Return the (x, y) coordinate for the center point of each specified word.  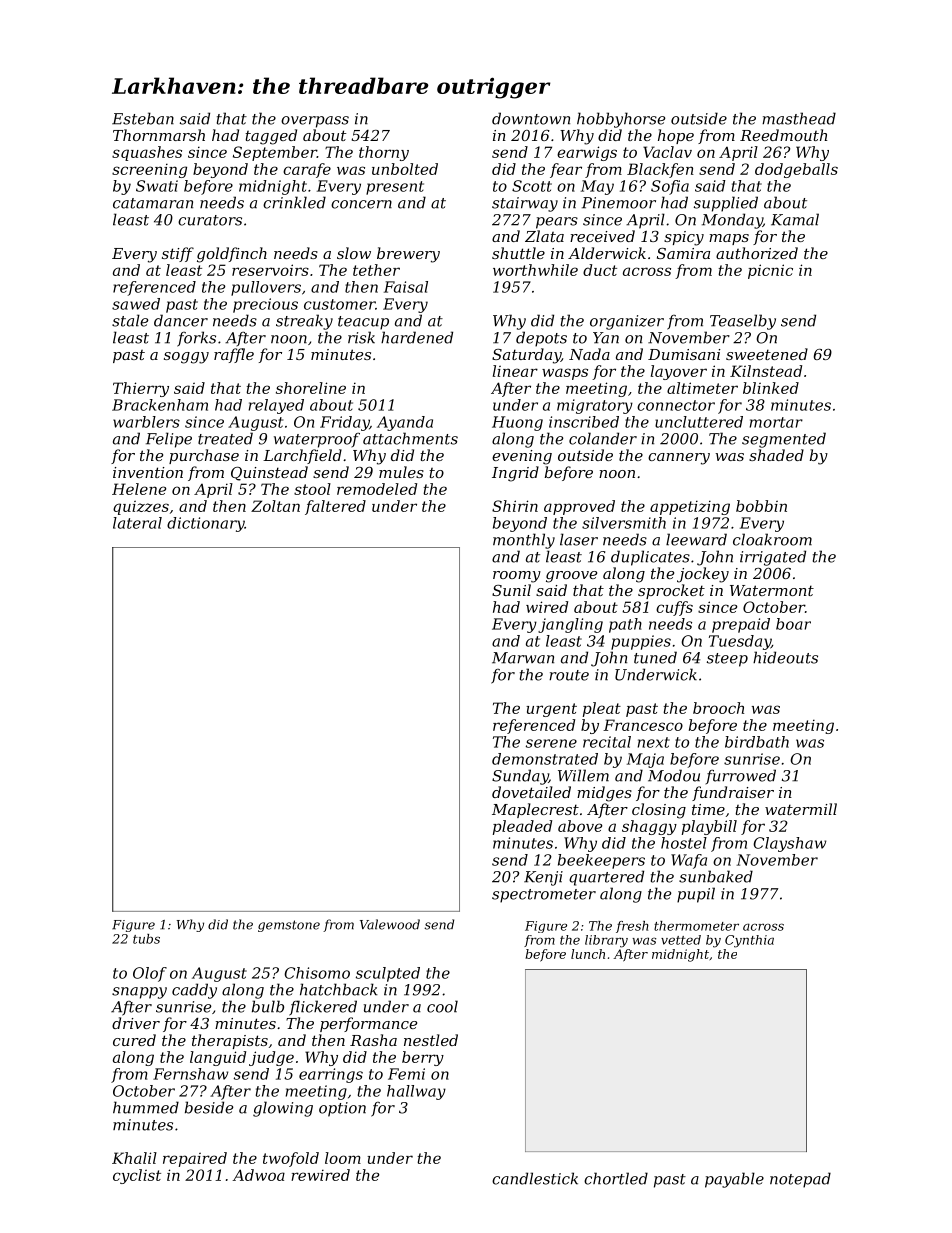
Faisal (406, 287)
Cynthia (749, 941)
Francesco (643, 725)
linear (515, 371)
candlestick (535, 1178)
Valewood (390, 924)
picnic (770, 271)
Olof (150, 974)
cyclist (137, 1176)
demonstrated (545, 759)
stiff (178, 254)
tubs (146, 939)
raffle (234, 355)
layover (679, 372)
